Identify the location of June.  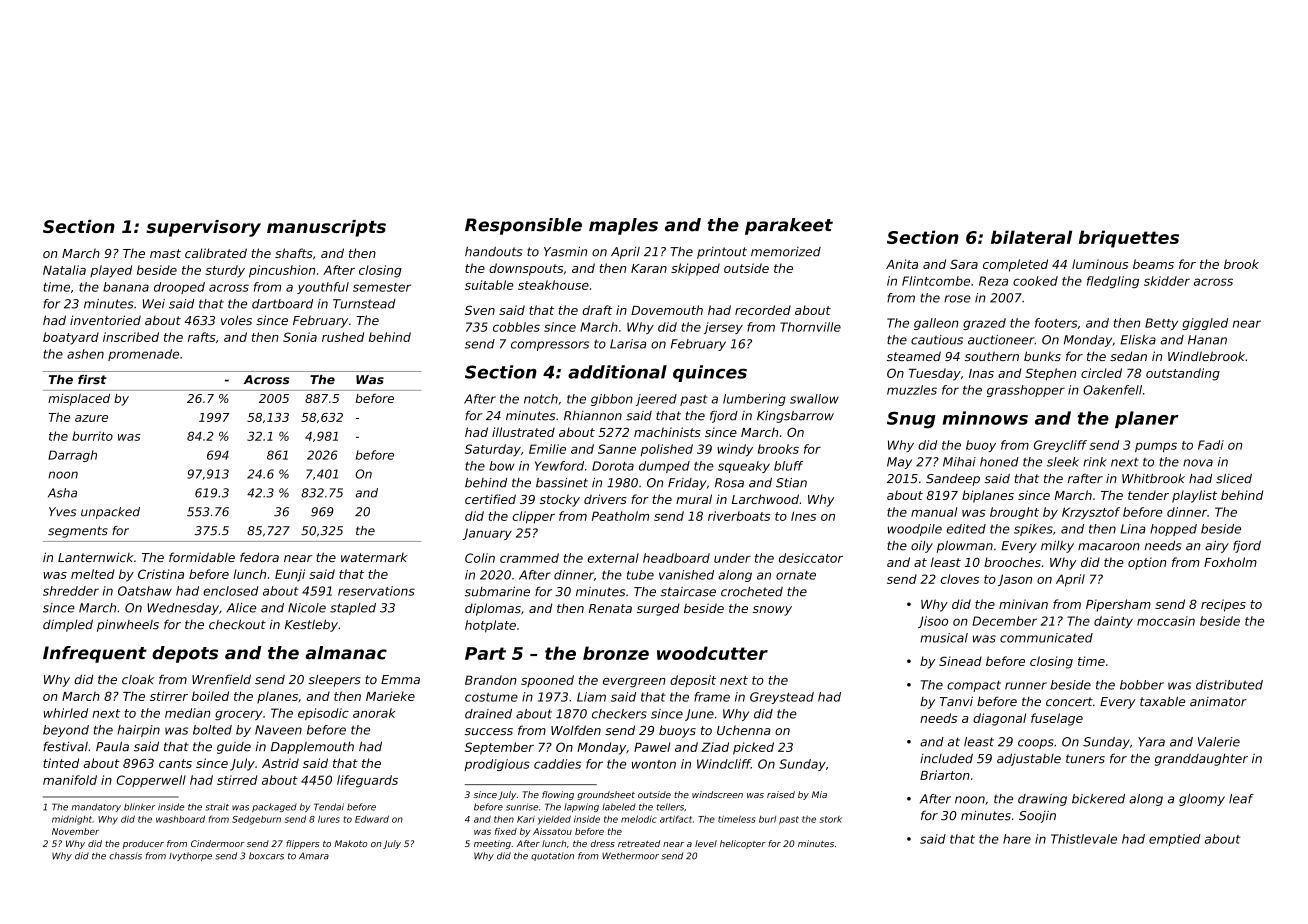
(699, 715).
